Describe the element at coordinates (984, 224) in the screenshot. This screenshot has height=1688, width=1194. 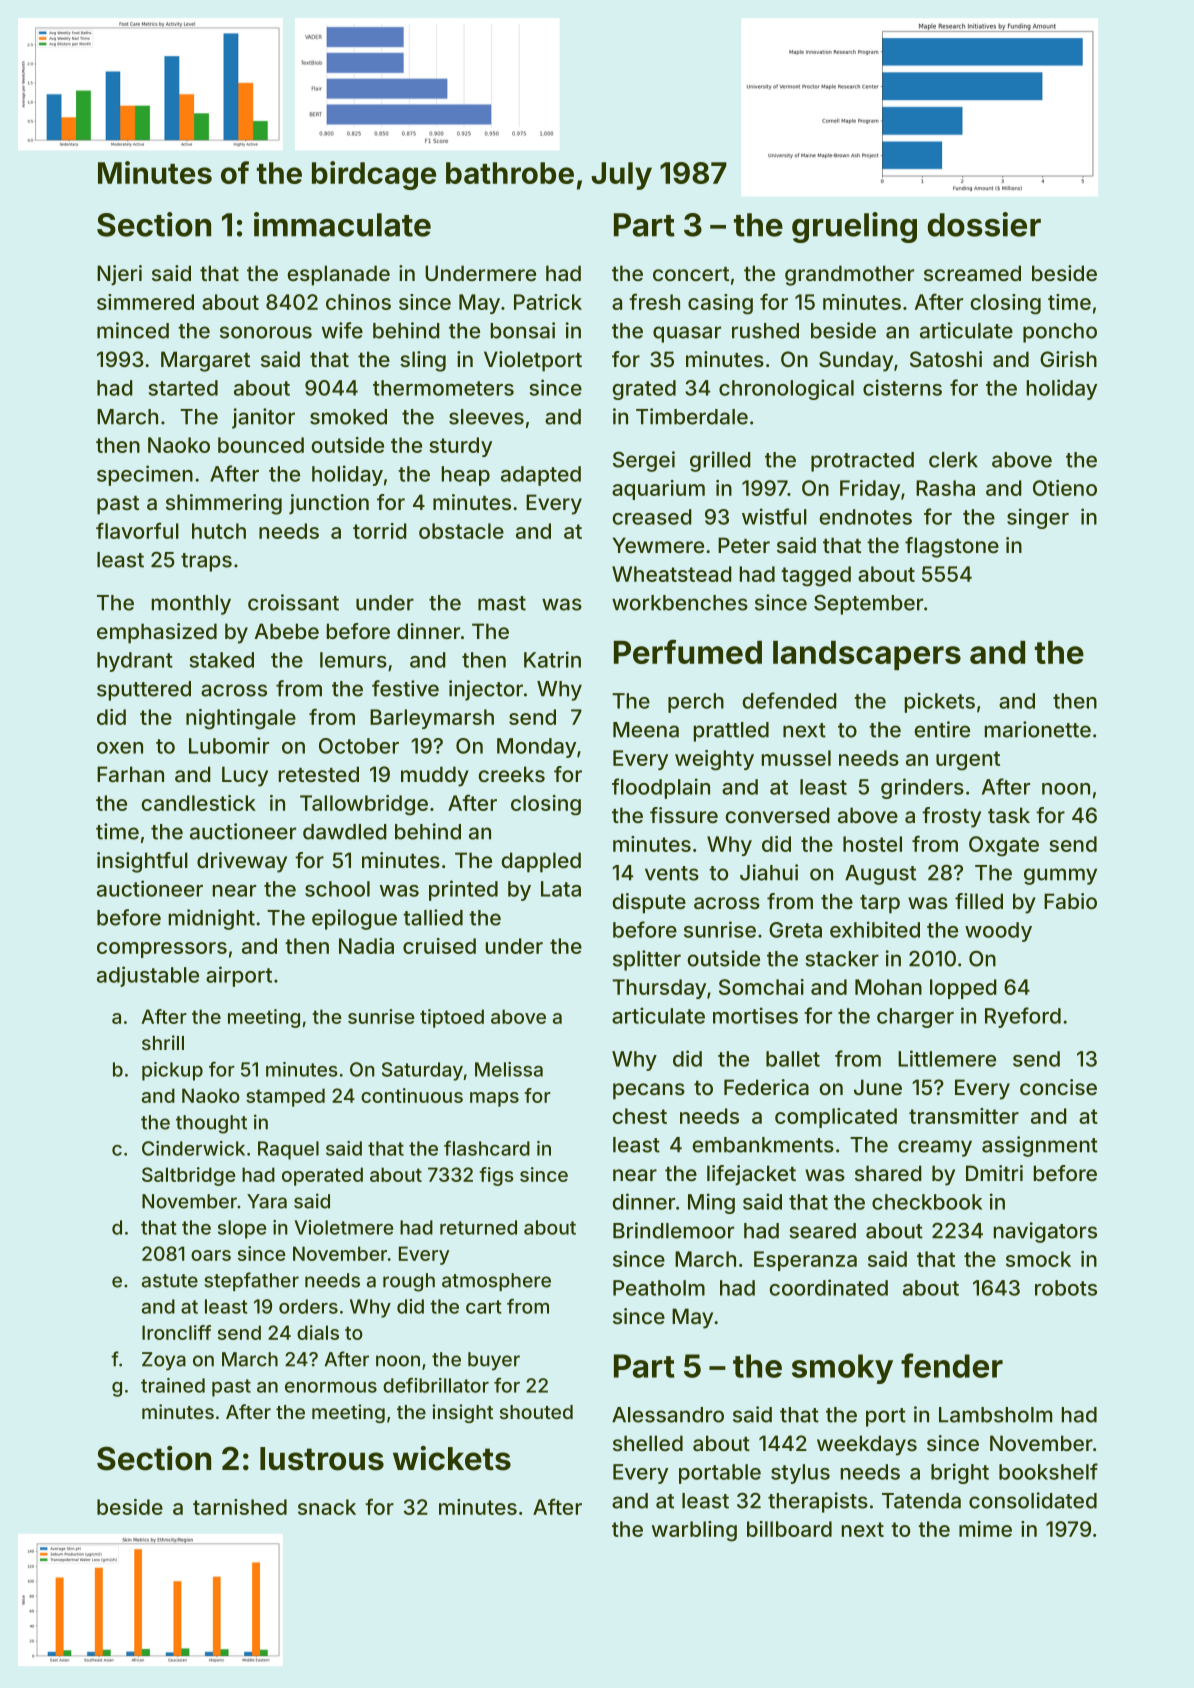
I see `dossier` at that location.
